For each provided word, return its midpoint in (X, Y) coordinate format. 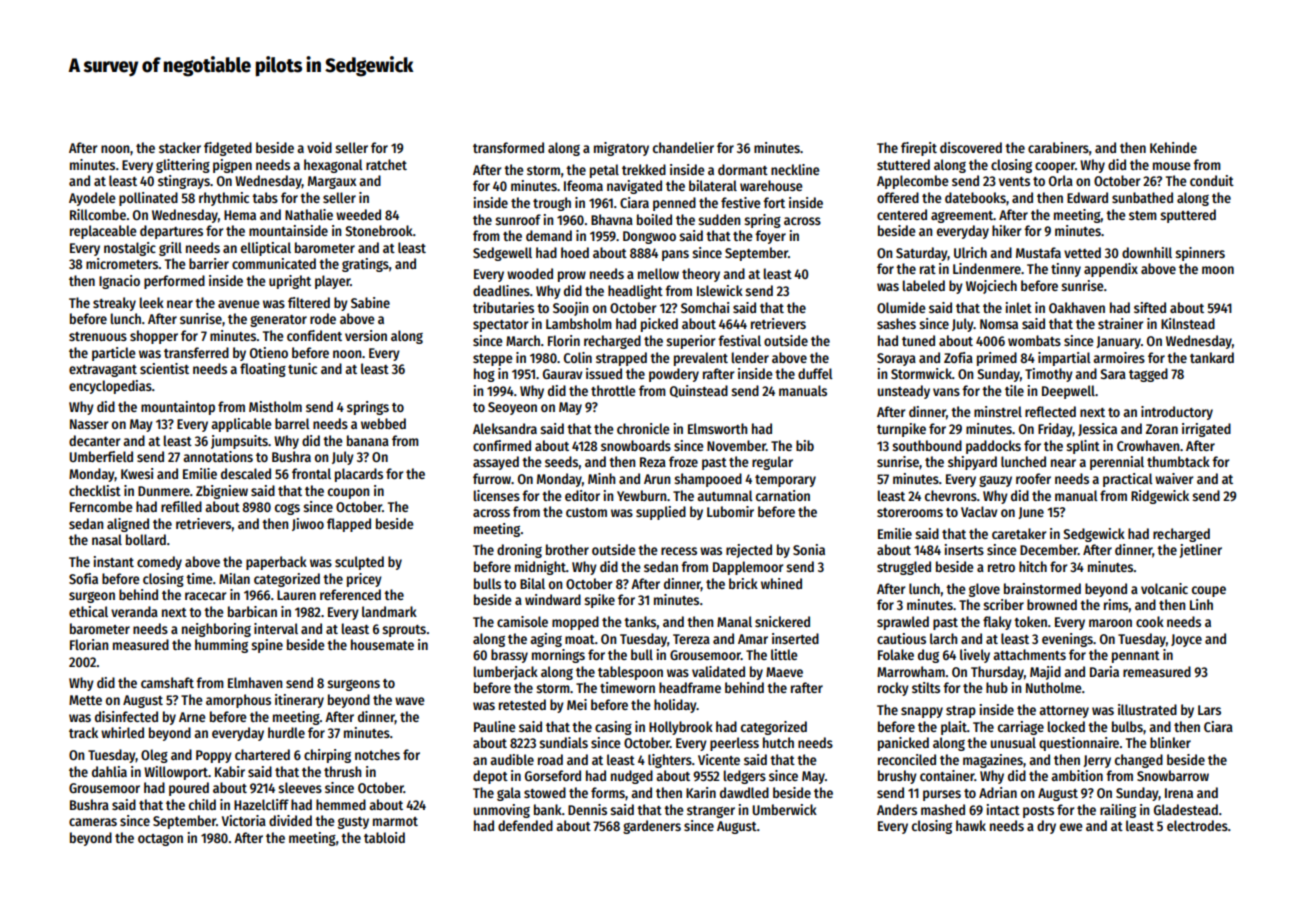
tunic (302, 368)
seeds (562, 461)
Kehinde (1173, 147)
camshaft (167, 682)
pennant (1136, 657)
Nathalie (309, 214)
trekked (644, 169)
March (523, 340)
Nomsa (999, 324)
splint (1083, 447)
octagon (160, 840)
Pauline (495, 726)
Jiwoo (308, 524)
